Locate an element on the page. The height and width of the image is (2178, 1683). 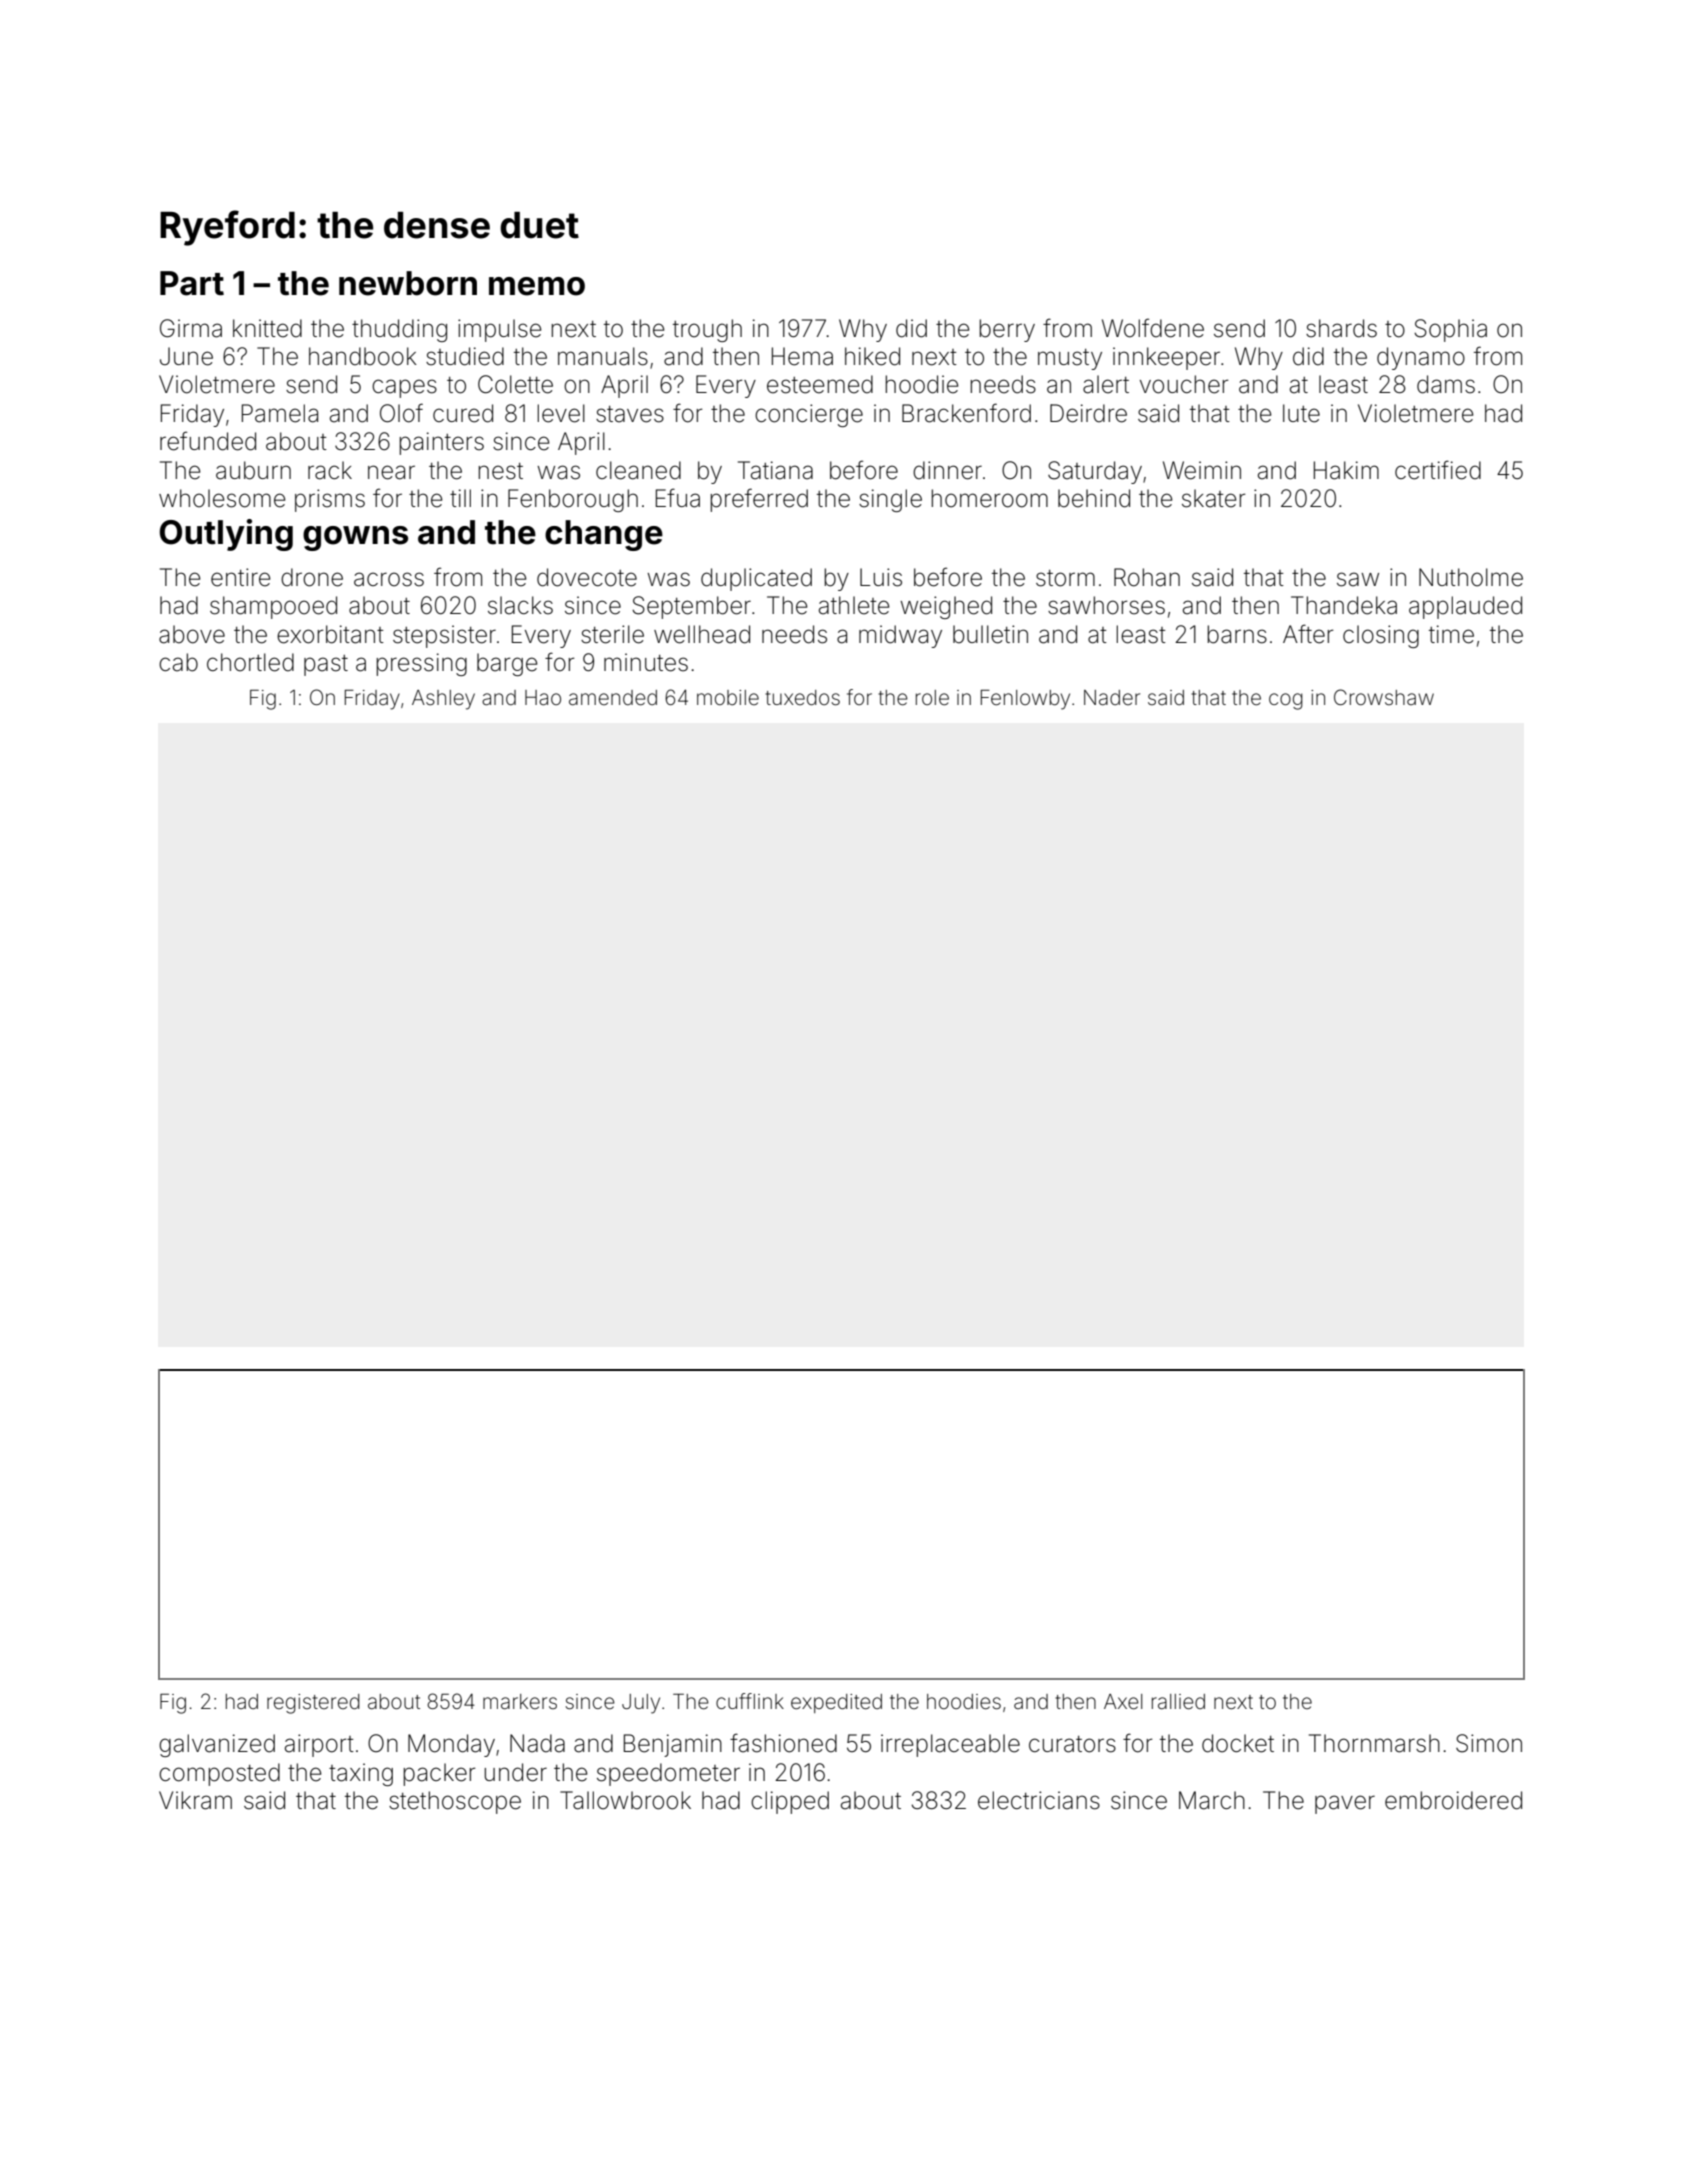
entire is located at coordinates (240, 577).
